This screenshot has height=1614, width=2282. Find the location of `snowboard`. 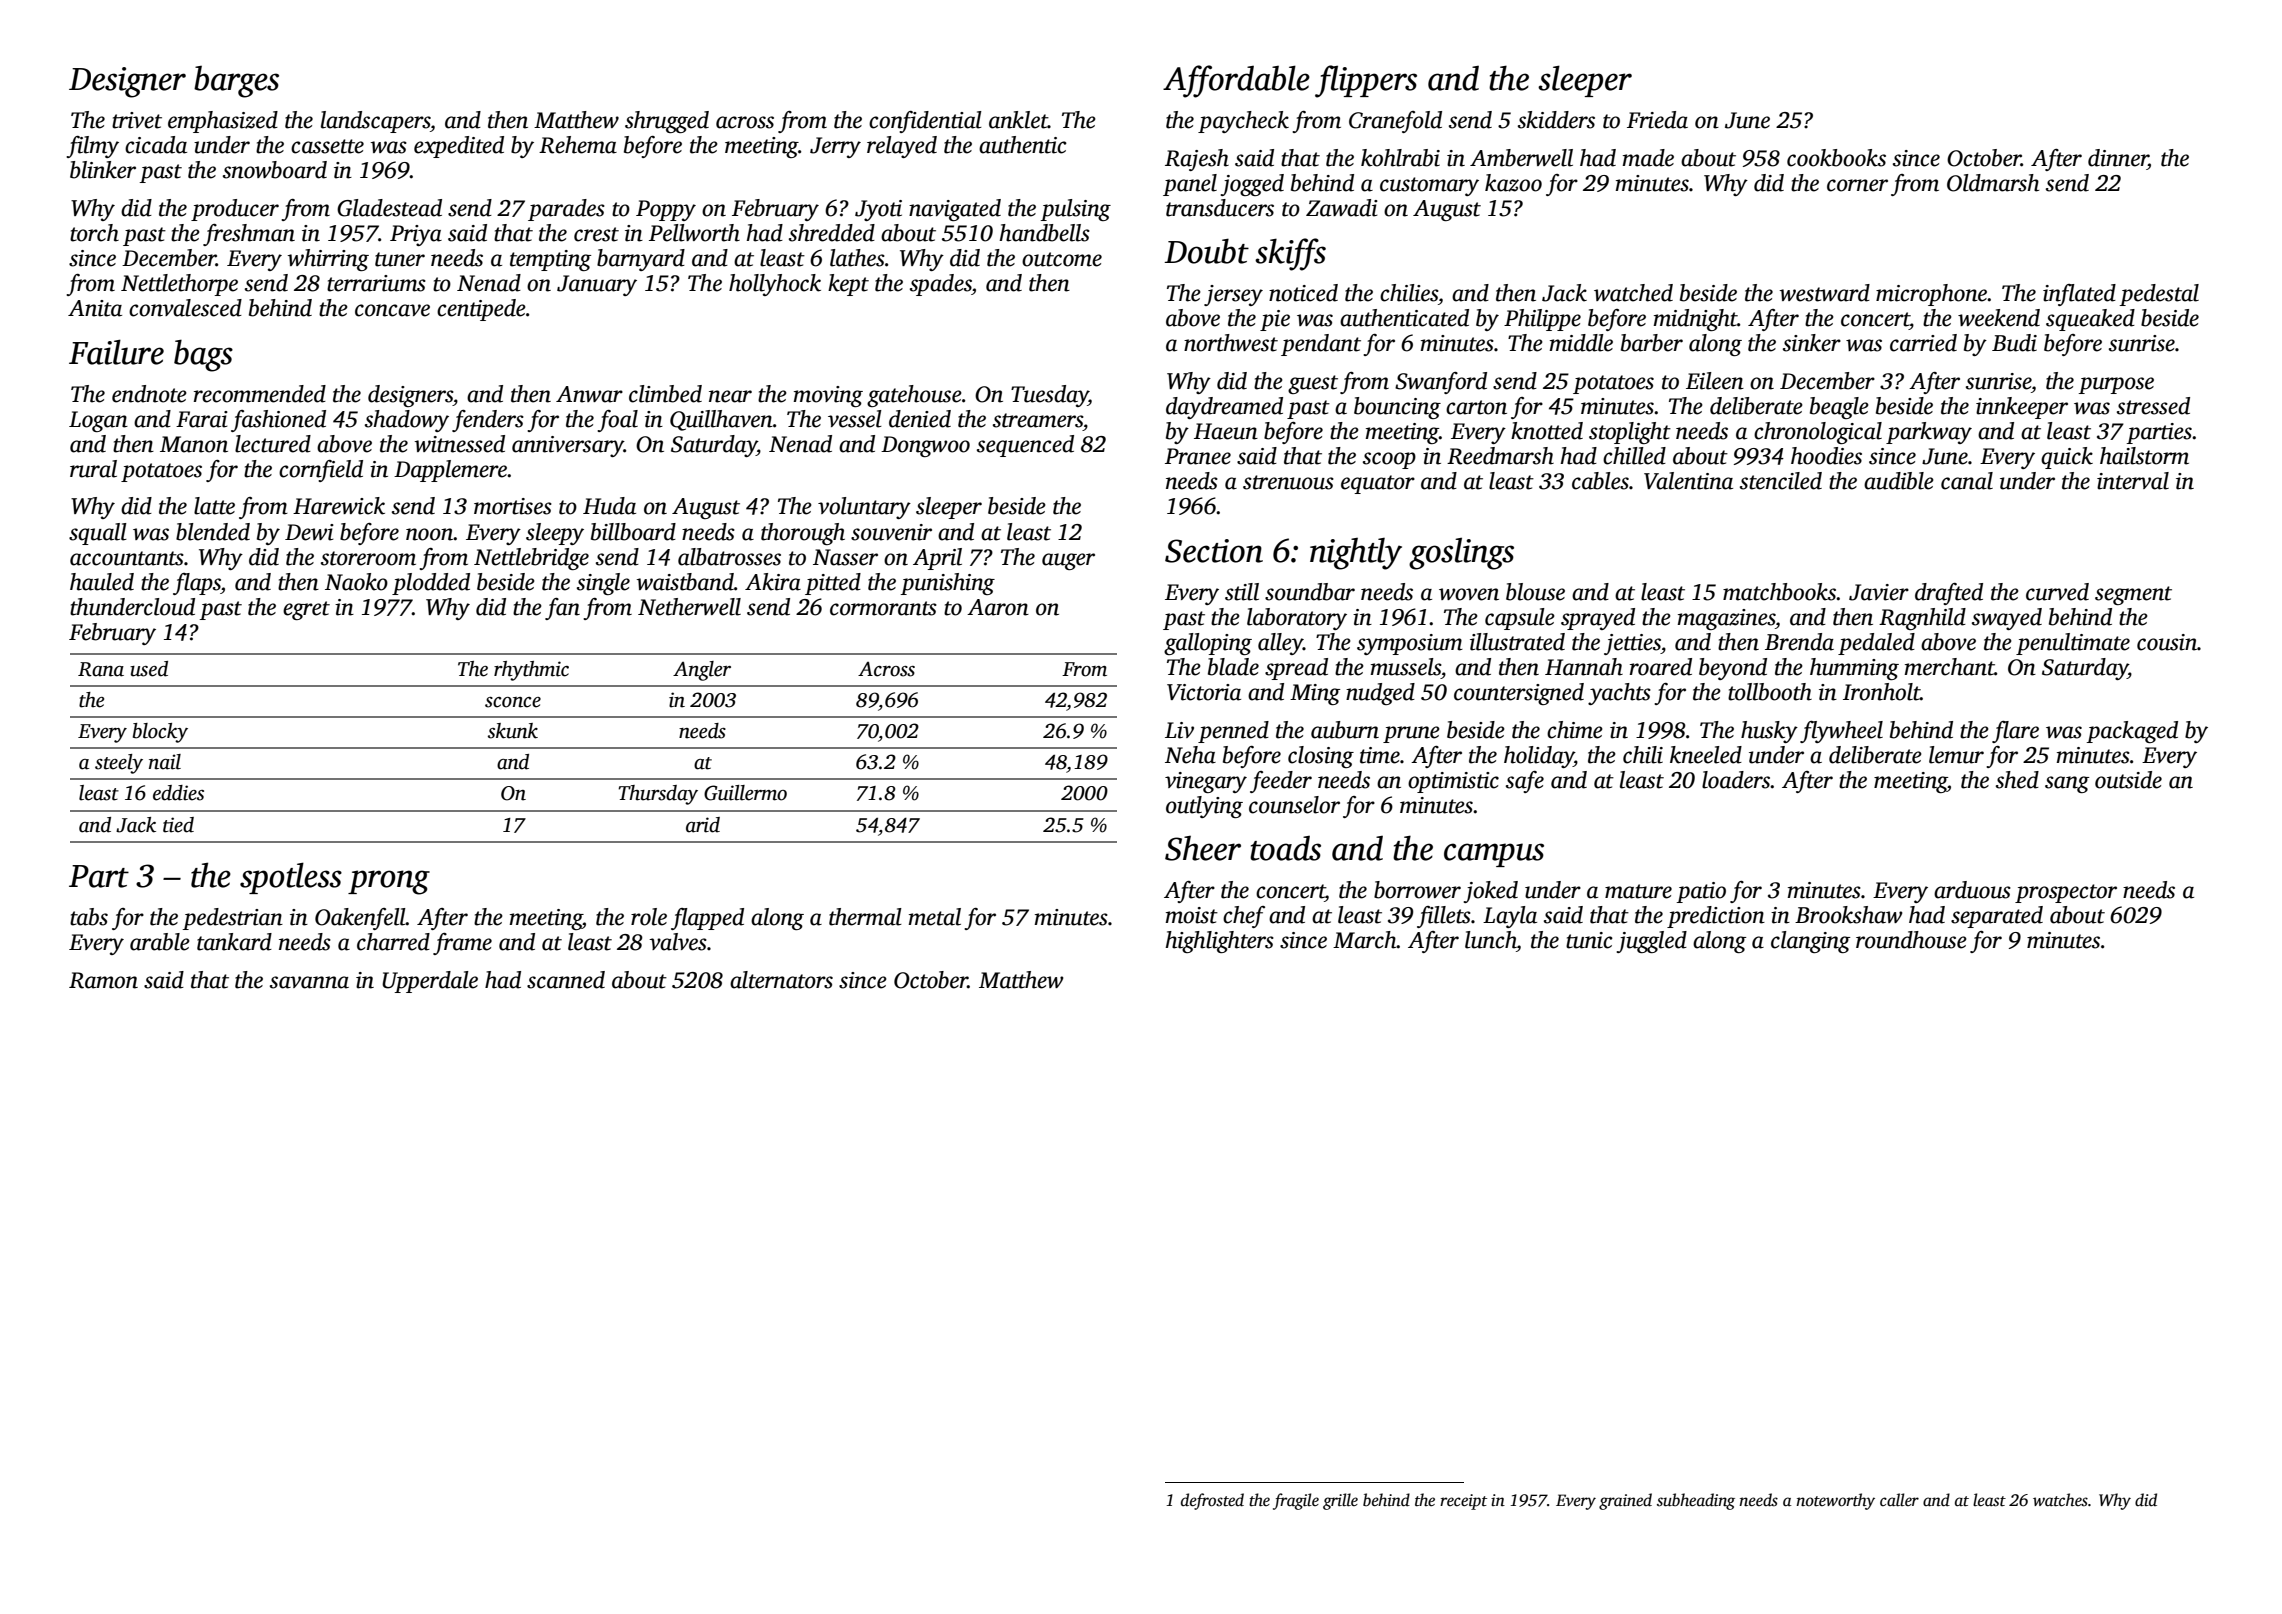

snowboard is located at coordinates (275, 170).
